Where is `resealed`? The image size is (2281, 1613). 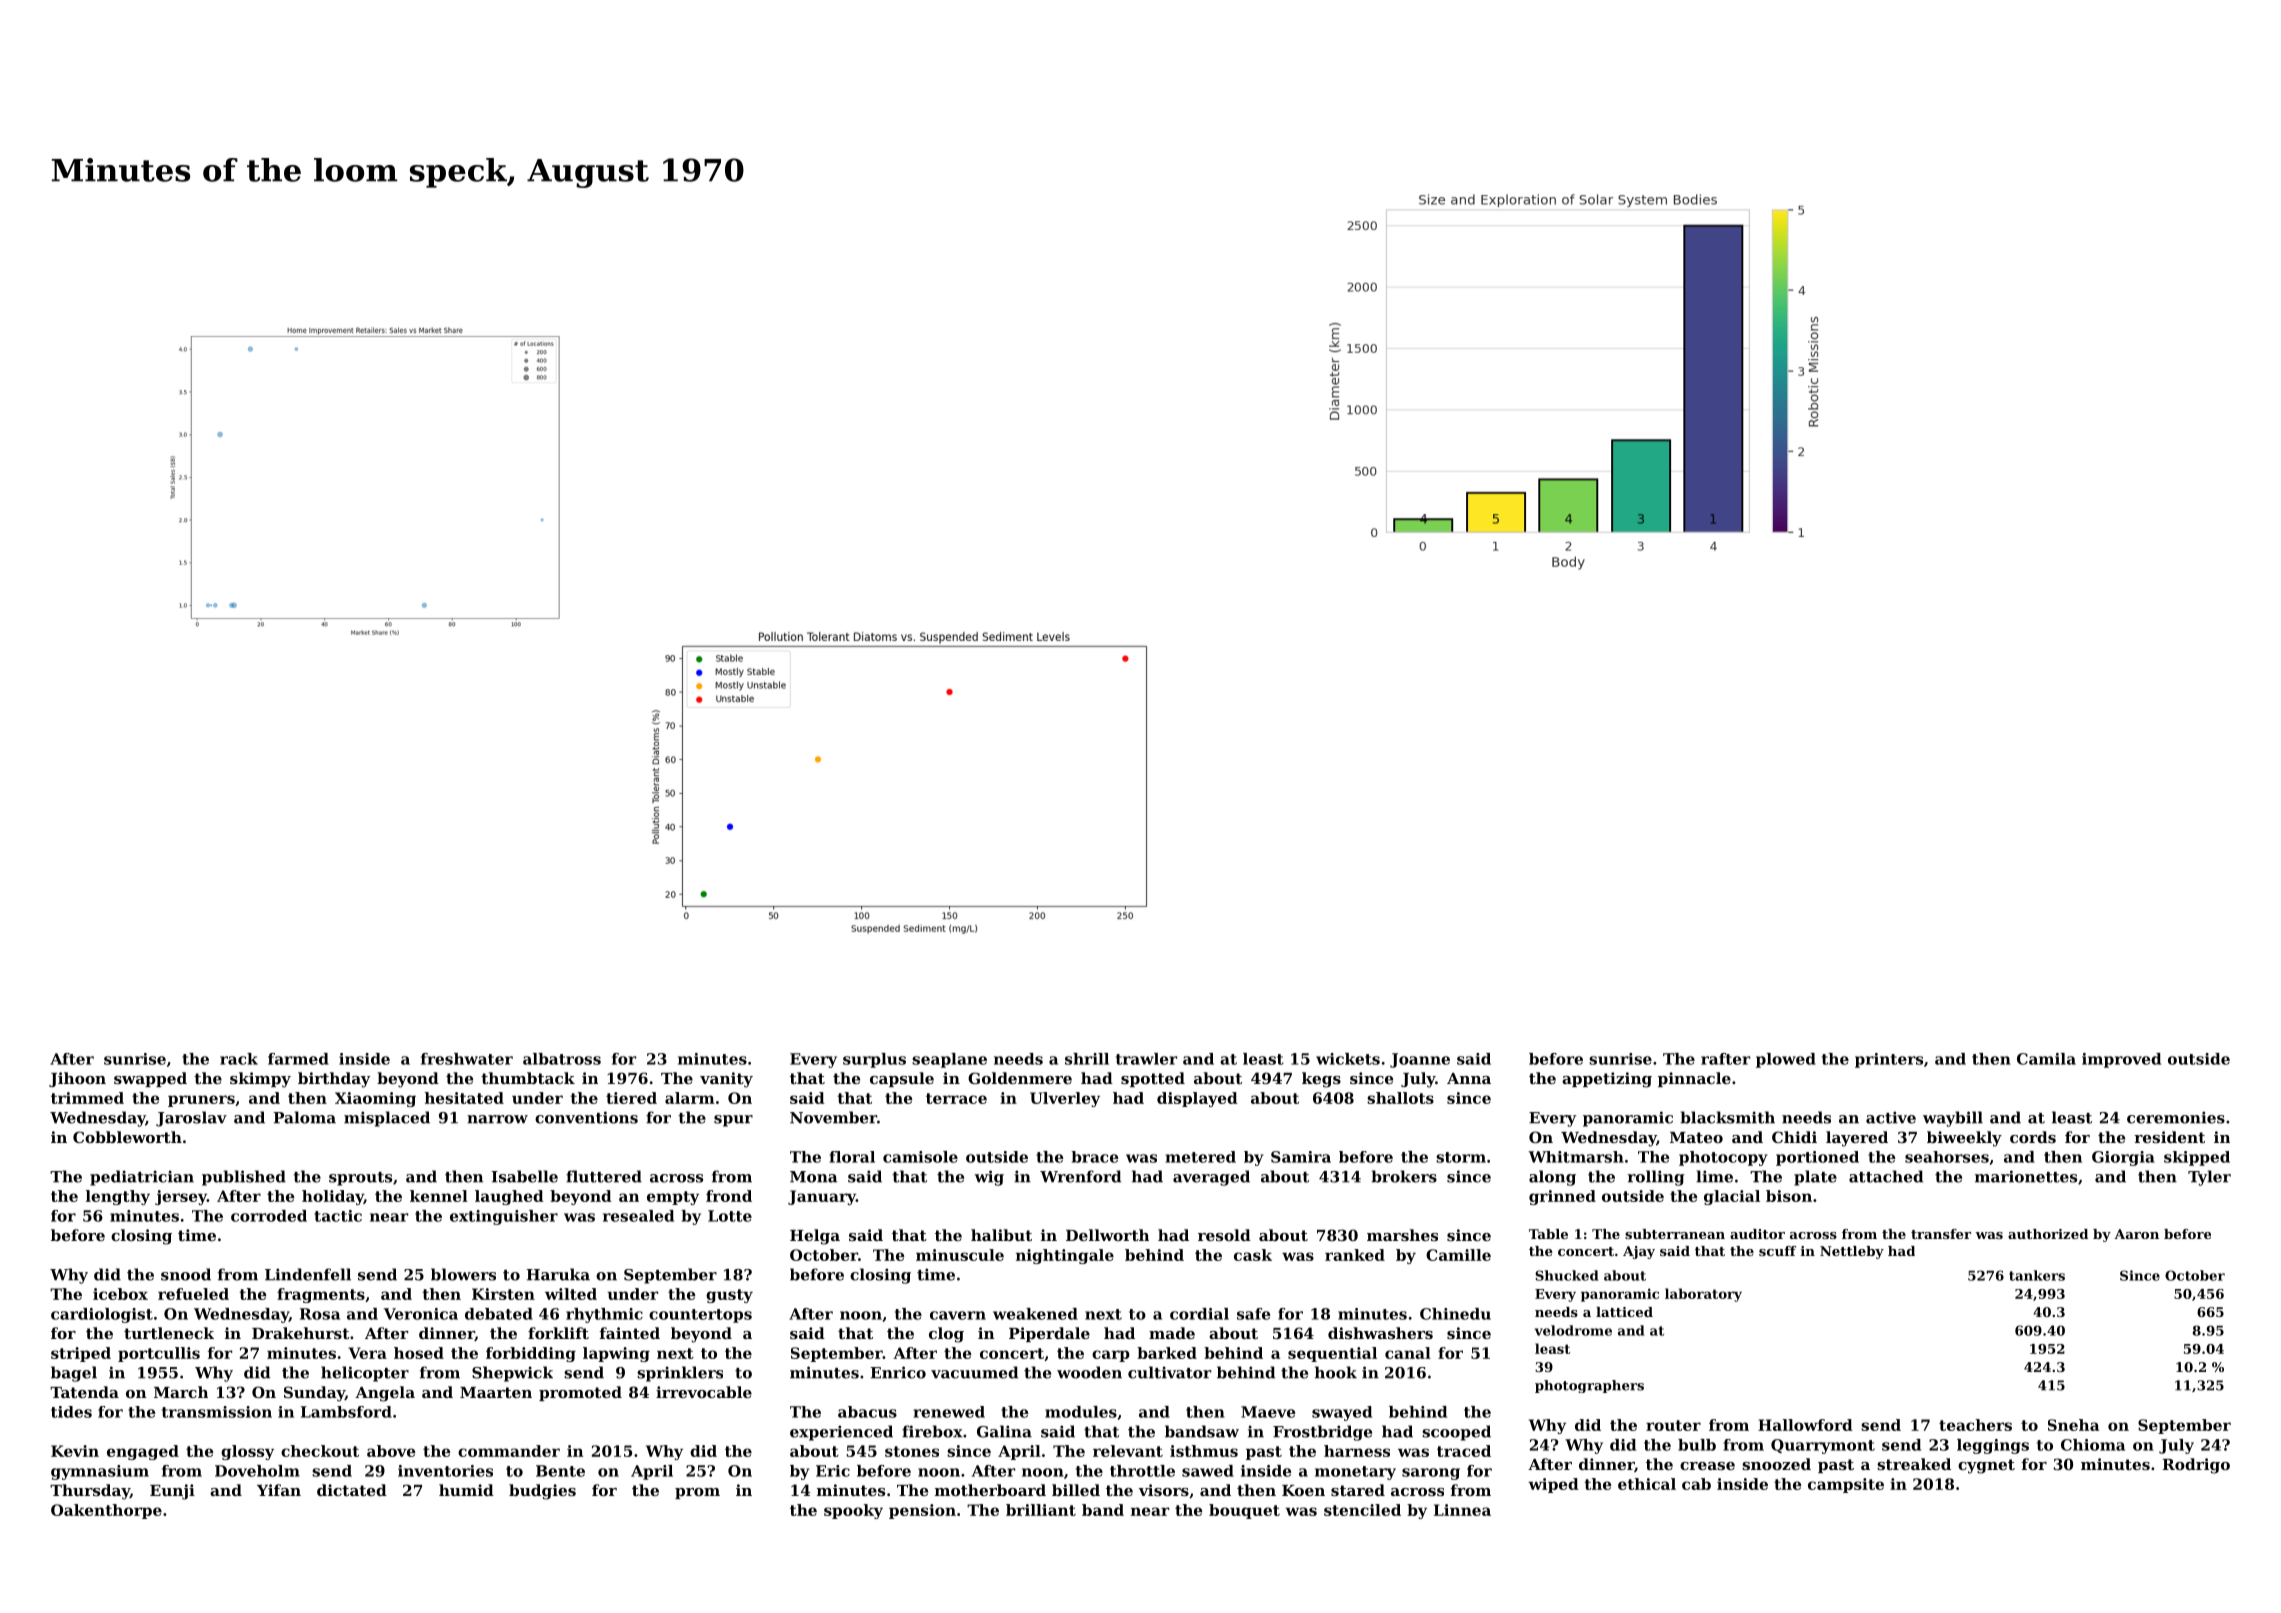 resealed is located at coordinates (638, 1216).
